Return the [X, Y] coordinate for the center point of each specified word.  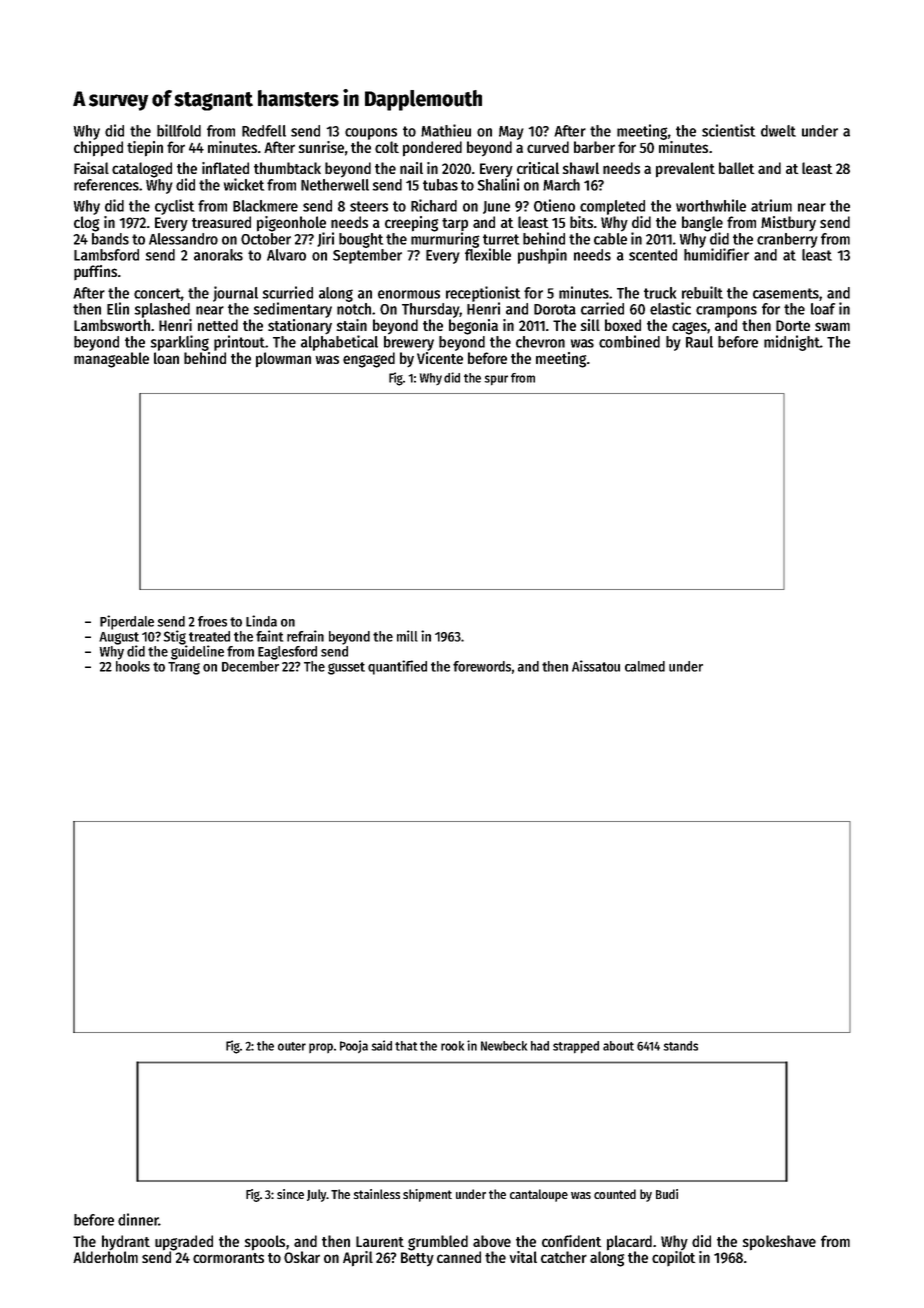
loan [166, 358]
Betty [417, 1259]
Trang [184, 668]
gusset [346, 668]
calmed [645, 666]
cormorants [228, 1258]
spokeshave [779, 1243]
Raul [699, 342]
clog [86, 224]
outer [292, 1046]
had [540, 1046]
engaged [369, 360]
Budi [667, 1194]
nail [411, 168]
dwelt [778, 131]
